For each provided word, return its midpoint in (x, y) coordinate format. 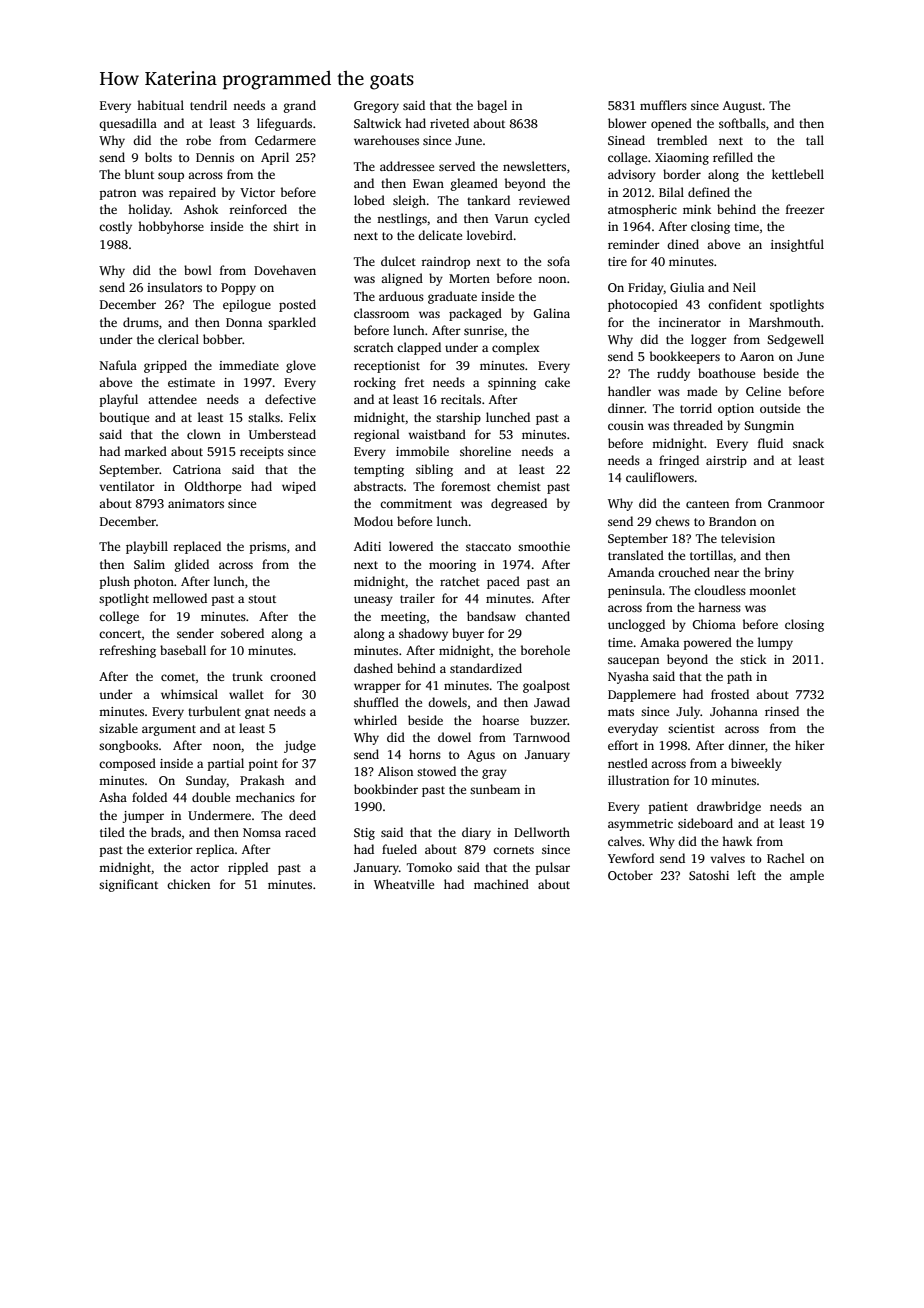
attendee (172, 399)
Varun (511, 218)
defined (709, 192)
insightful (797, 245)
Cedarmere (285, 140)
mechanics (265, 797)
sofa (558, 261)
